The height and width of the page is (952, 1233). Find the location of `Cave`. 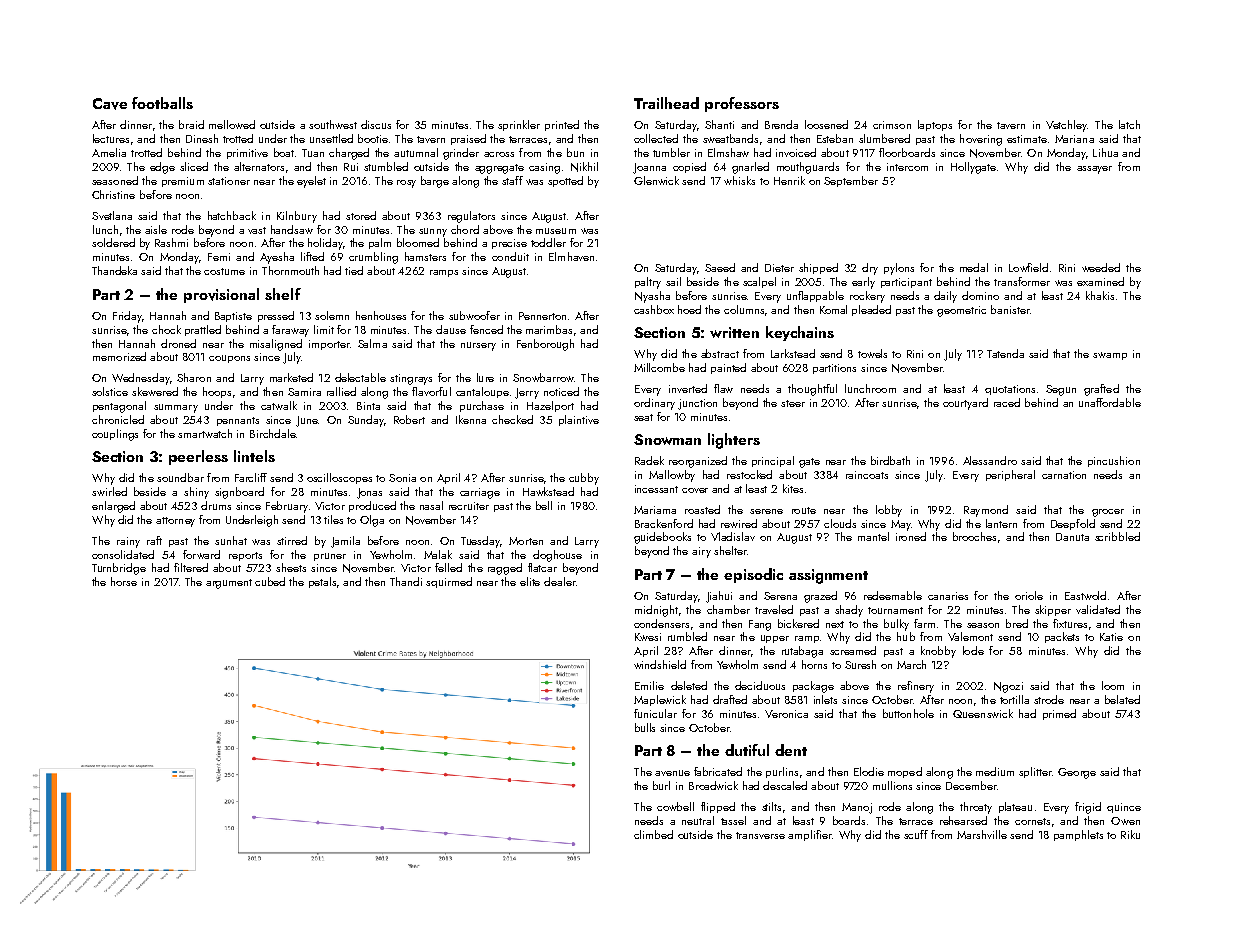

Cave is located at coordinates (110, 104).
